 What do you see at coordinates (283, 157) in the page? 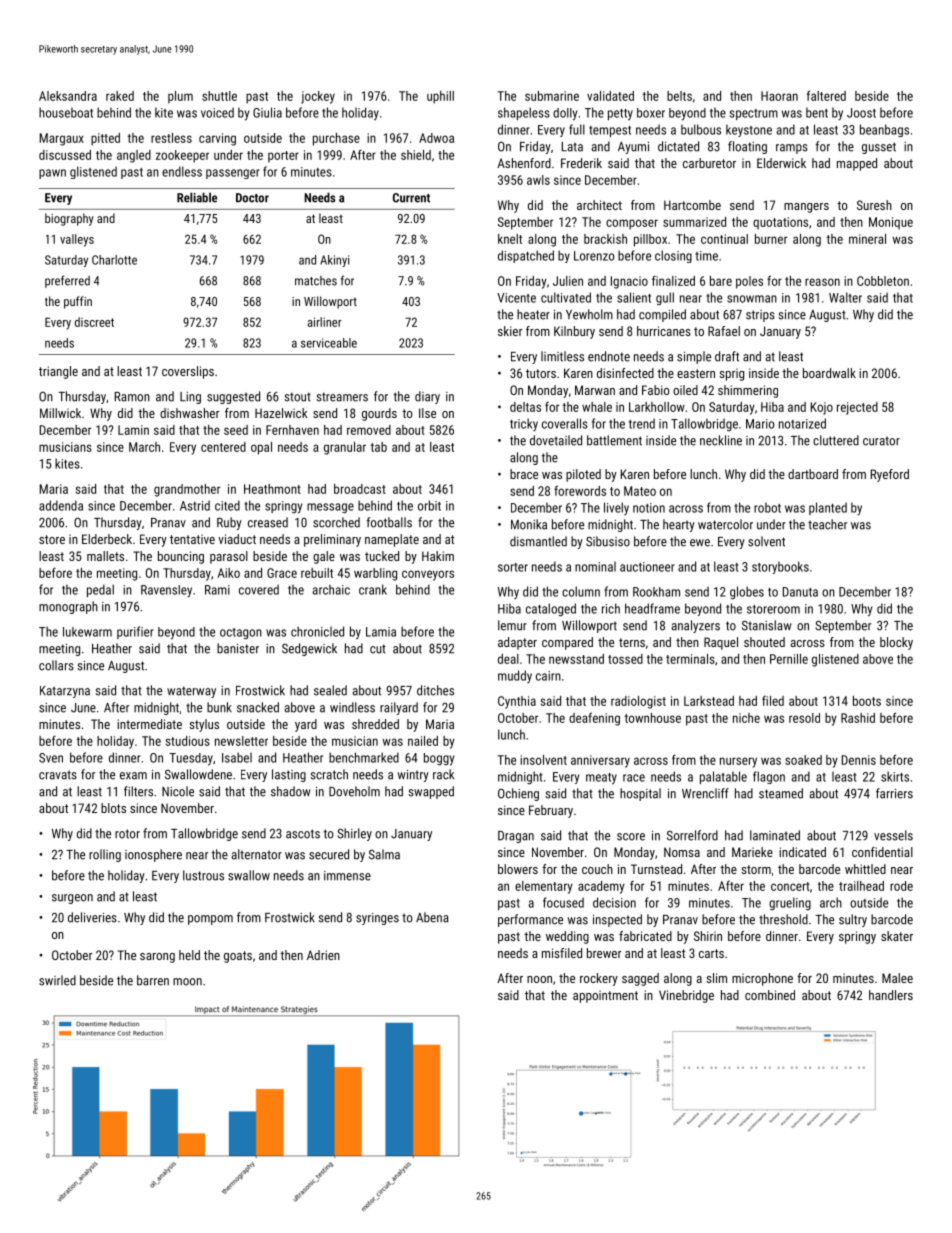
I see `porter` at bounding box center [283, 157].
